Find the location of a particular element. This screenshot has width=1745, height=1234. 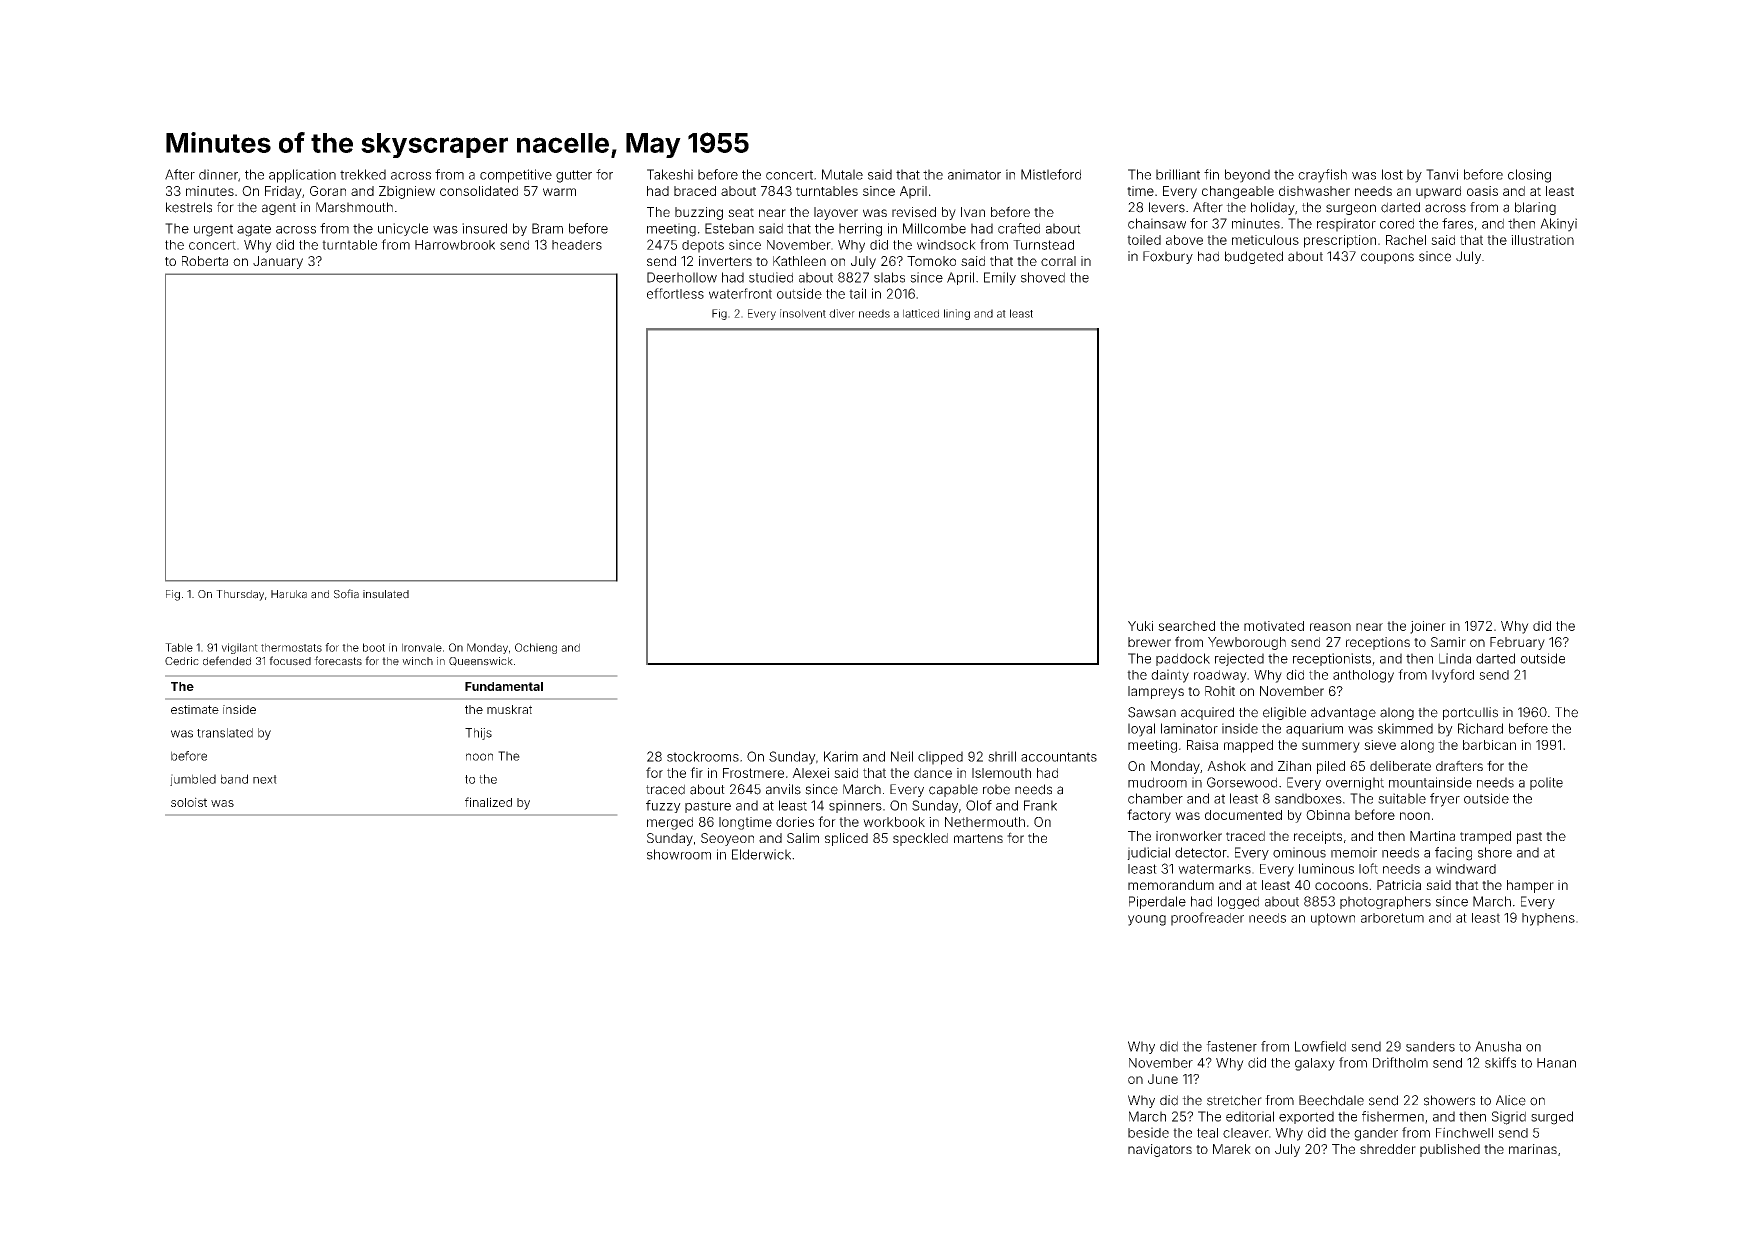

Harrowbrook is located at coordinates (455, 245).
